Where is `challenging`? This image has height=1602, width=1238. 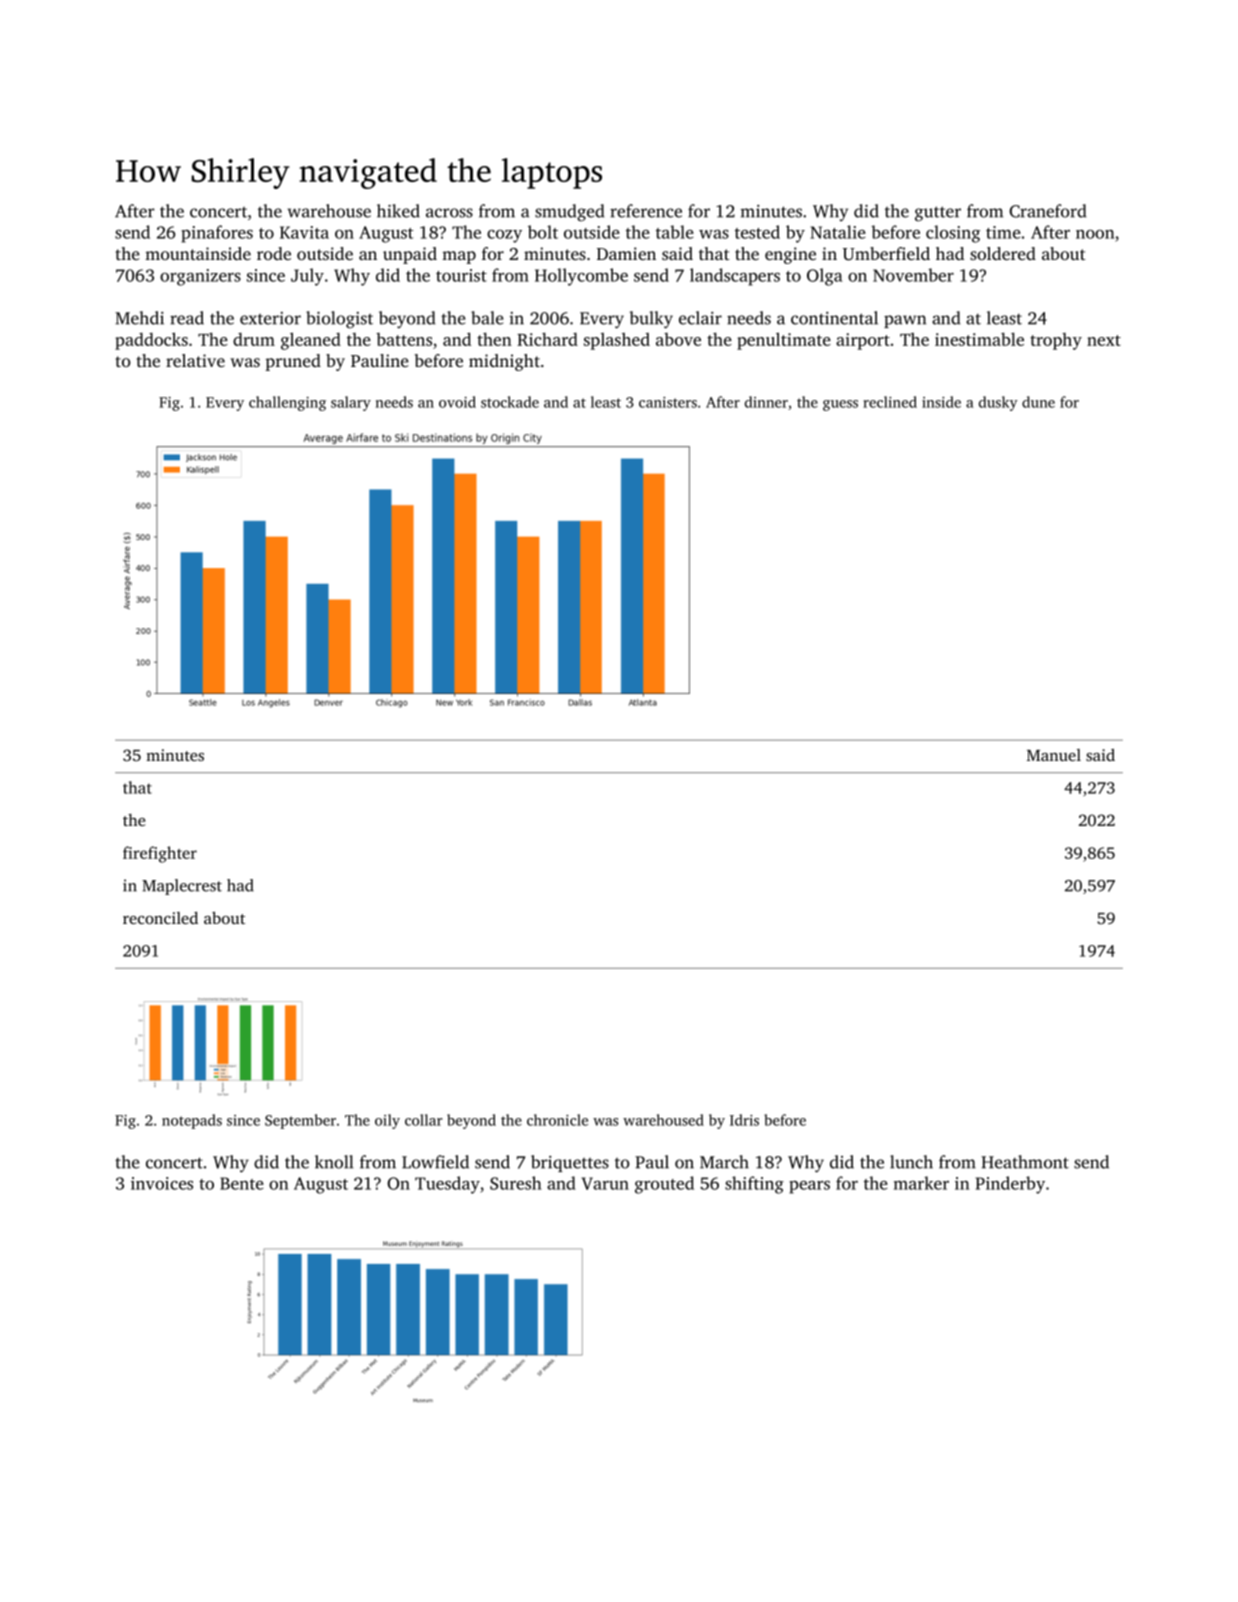 challenging is located at coordinates (287, 403).
